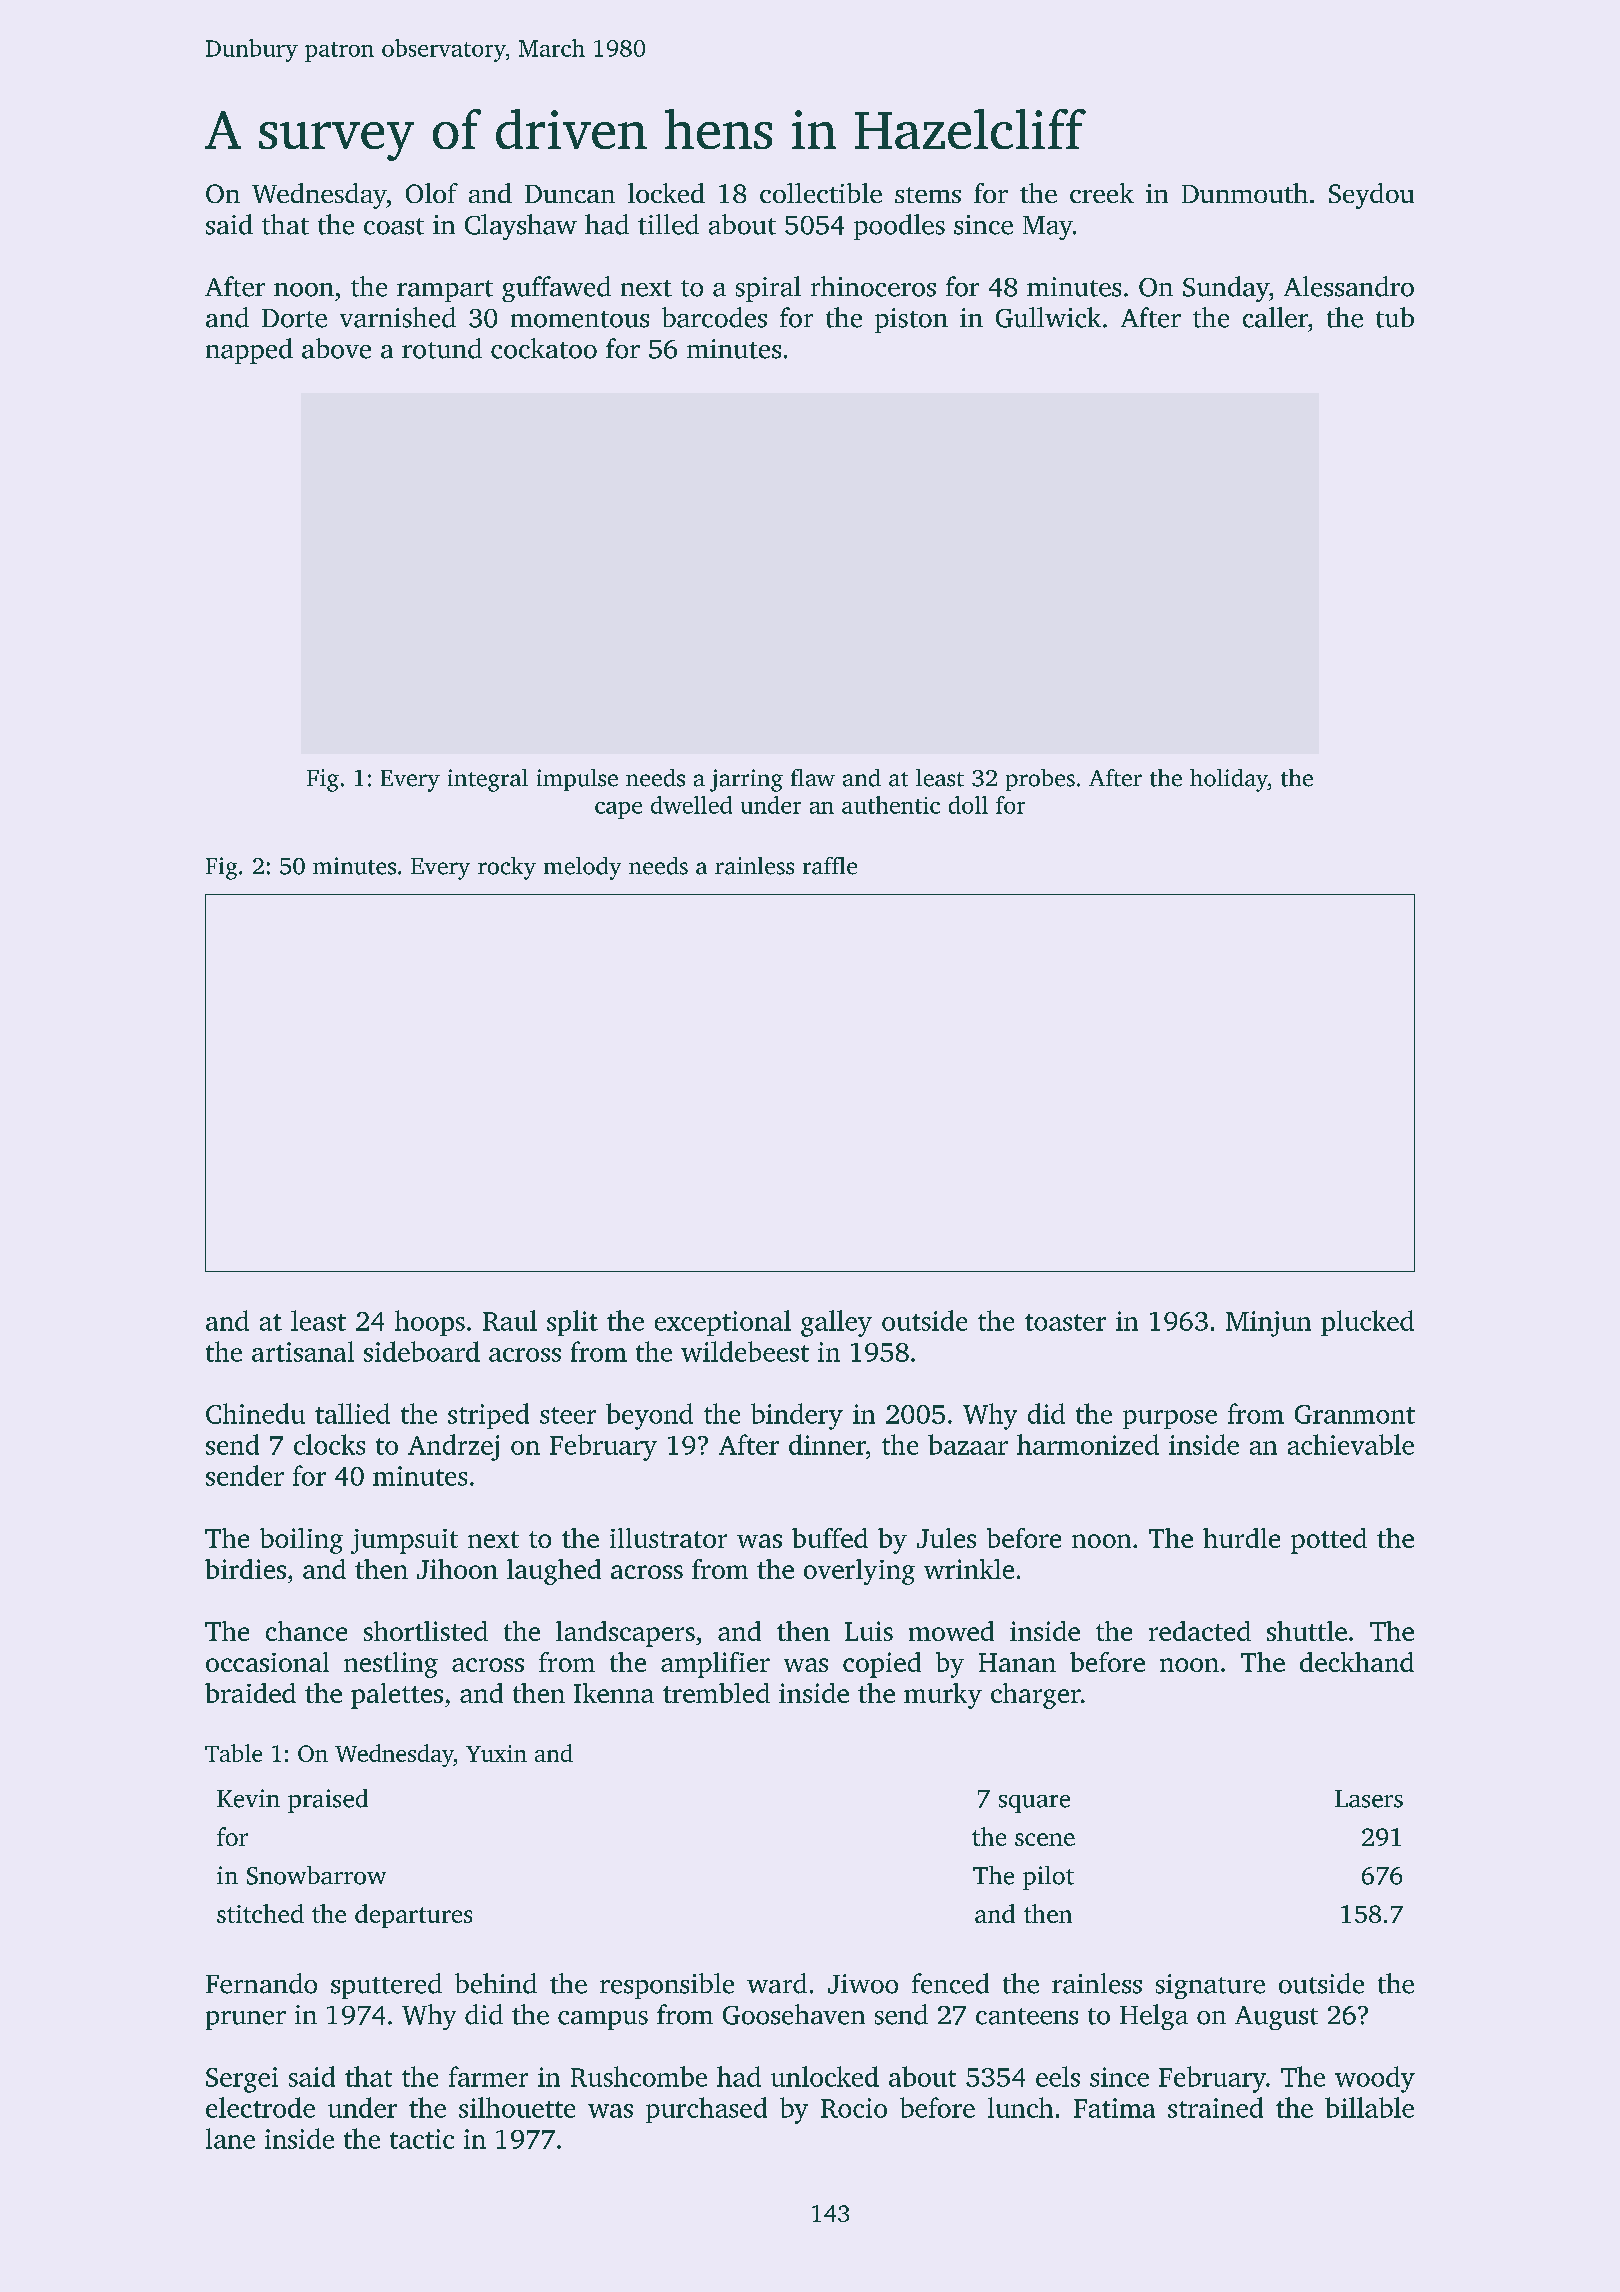 The width and height of the screenshot is (1620, 2292). What do you see at coordinates (813, 778) in the screenshot?
I see `flaw` at bounding box center [813, 778].
